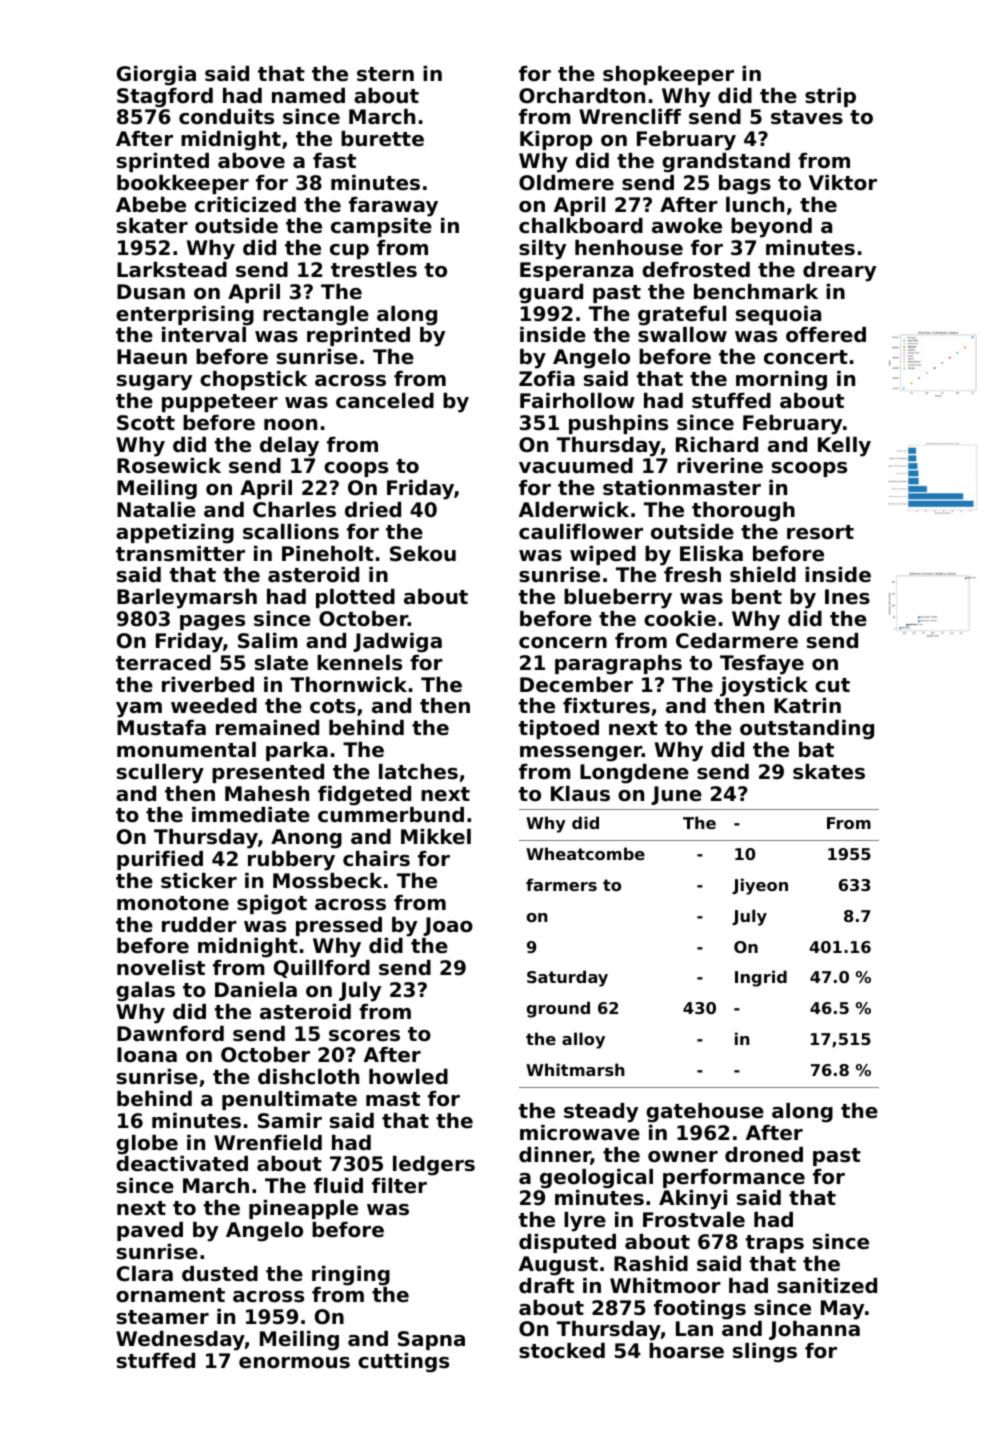 The width and height of the image is (995, 1441). What do you see at coordinates (546, 1286) in the image?
I see `draft` at bounding box center [546, 1286].
